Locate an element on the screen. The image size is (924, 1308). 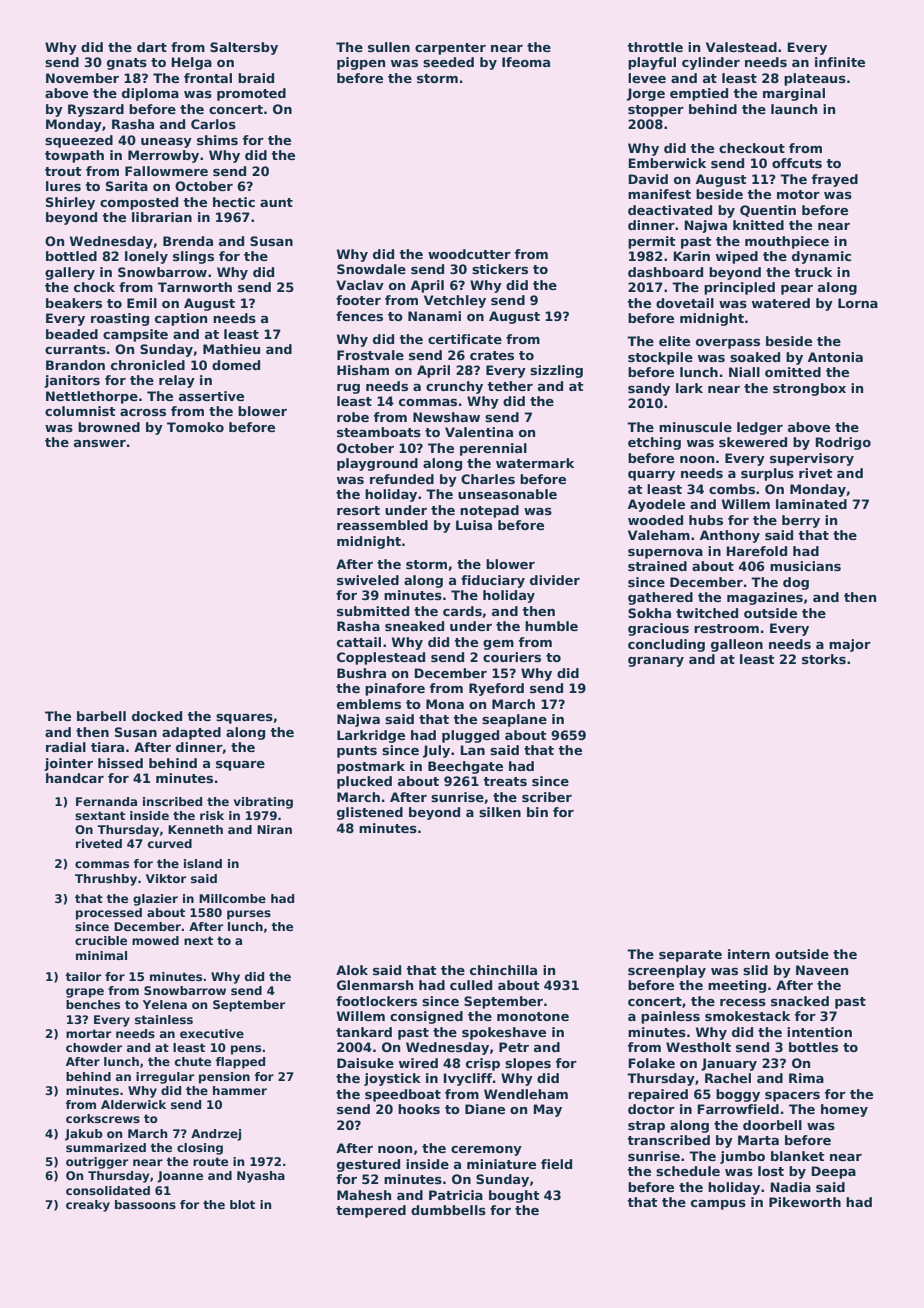
bought is located at coordinates (514, 1196).
